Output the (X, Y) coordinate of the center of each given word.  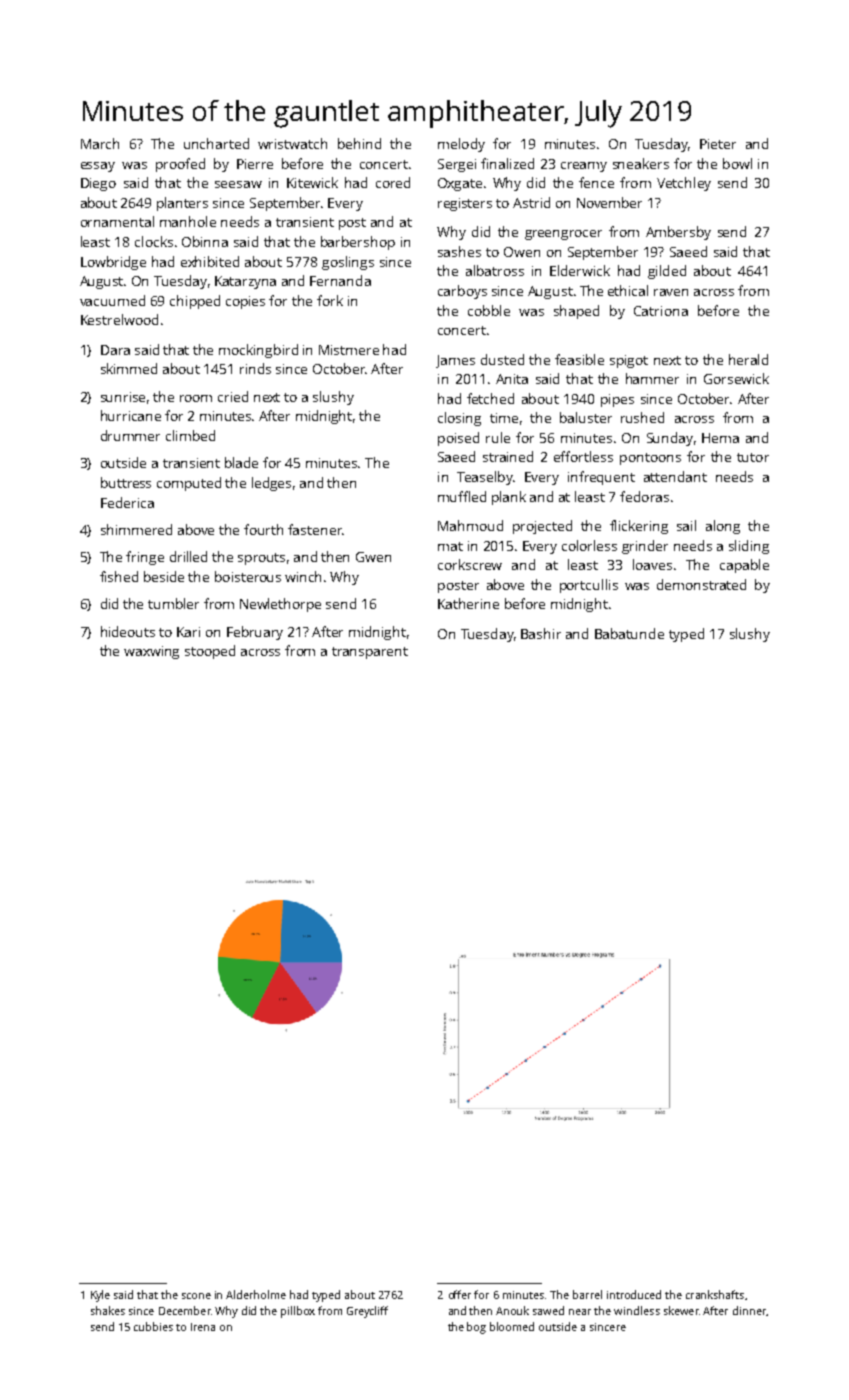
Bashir (541, 633)
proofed (180, 165)
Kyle (100, 1296)
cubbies (153, 1326)
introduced (634, 1294)
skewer (681, 1310)
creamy (584, 167)
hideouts (128, 631)
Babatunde (629, 633)
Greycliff (367, 1312)
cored (393, 182)
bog (476, 1328)
